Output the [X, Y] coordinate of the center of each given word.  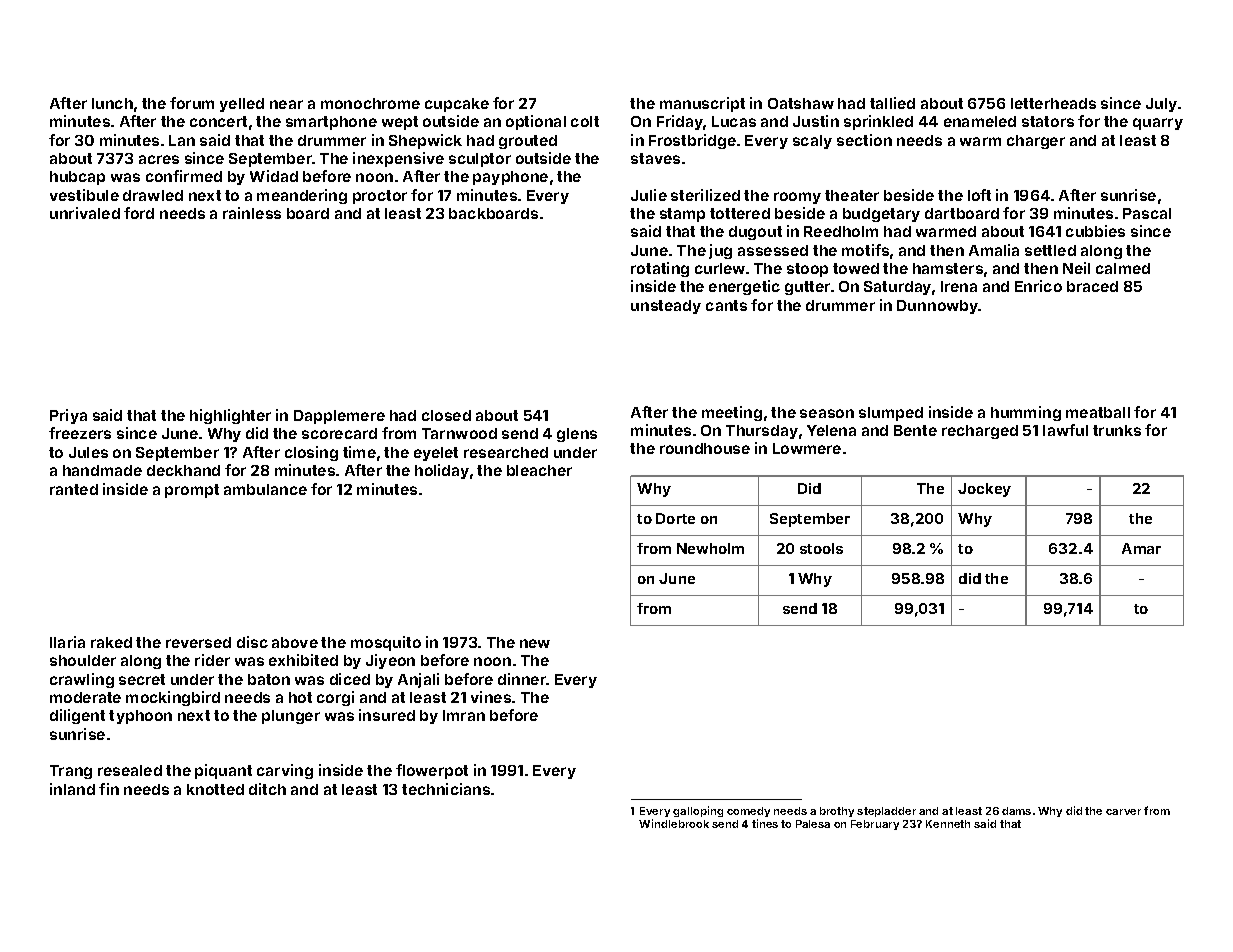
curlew [720, 268]
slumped [891, 414]
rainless [252, 213]
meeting [732, 413]
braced [1092, 286]
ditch [267, 789]
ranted [74, 489]
